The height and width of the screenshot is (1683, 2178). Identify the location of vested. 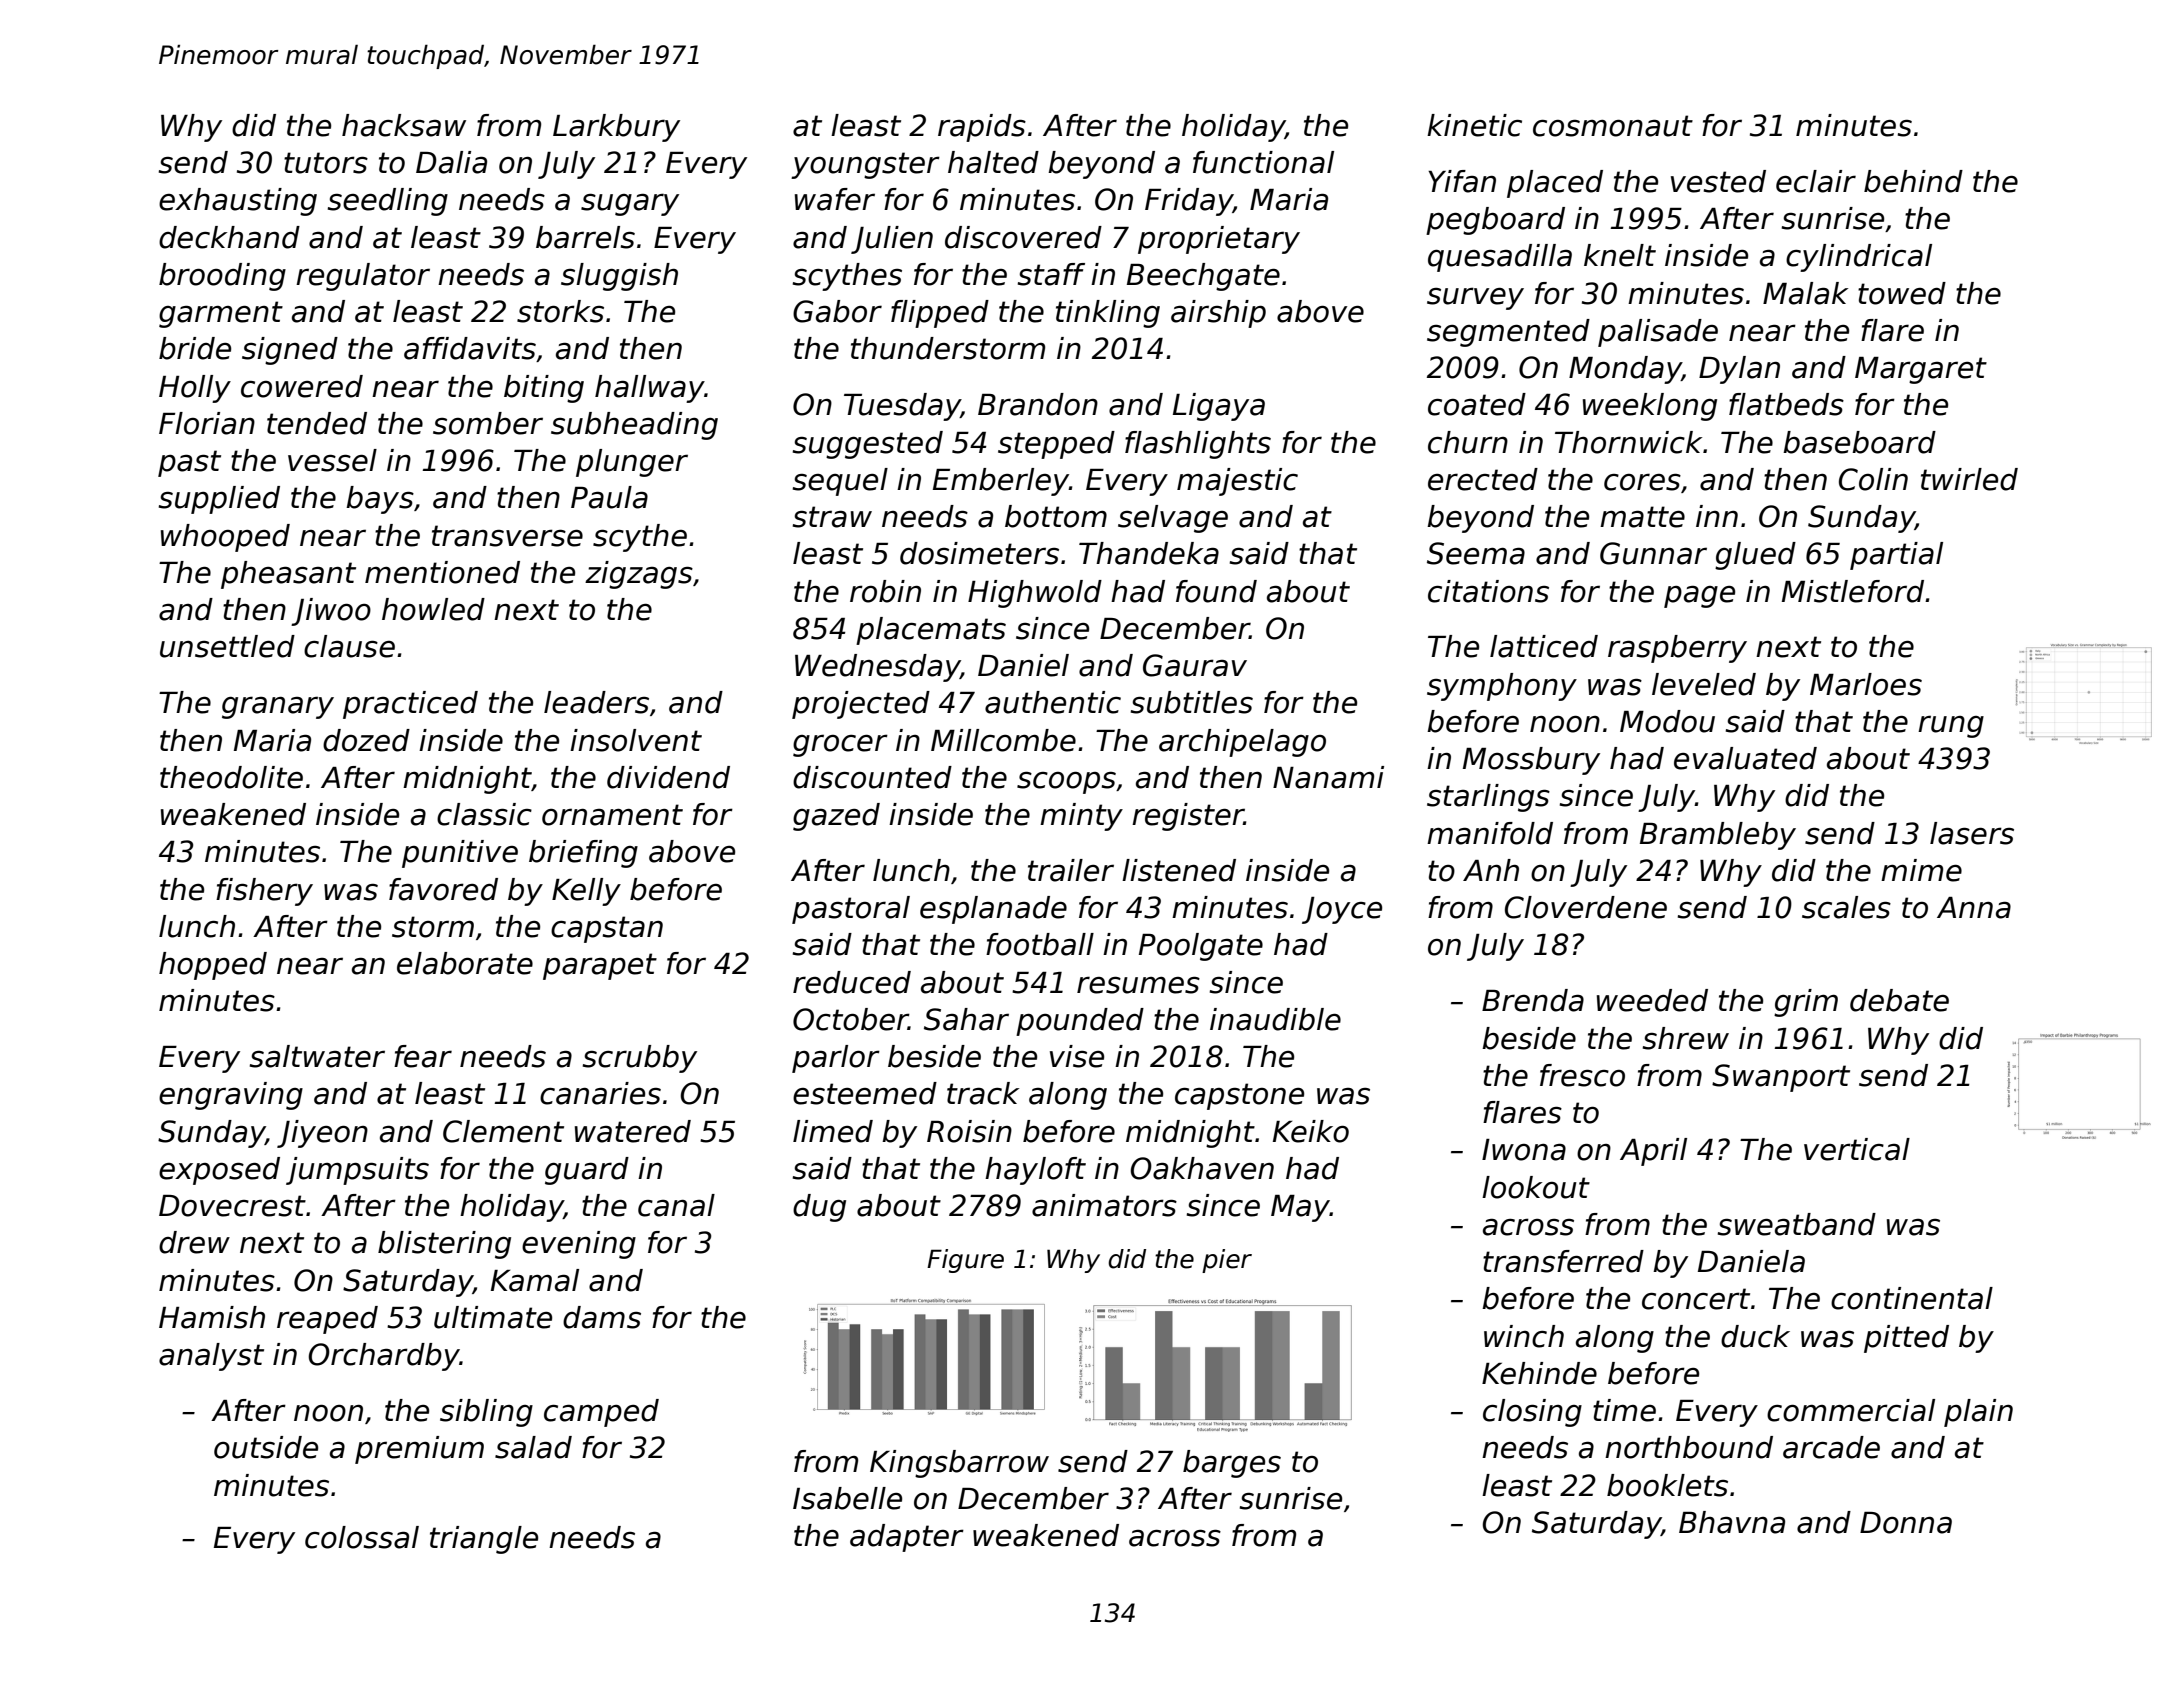
(1718, 181).
